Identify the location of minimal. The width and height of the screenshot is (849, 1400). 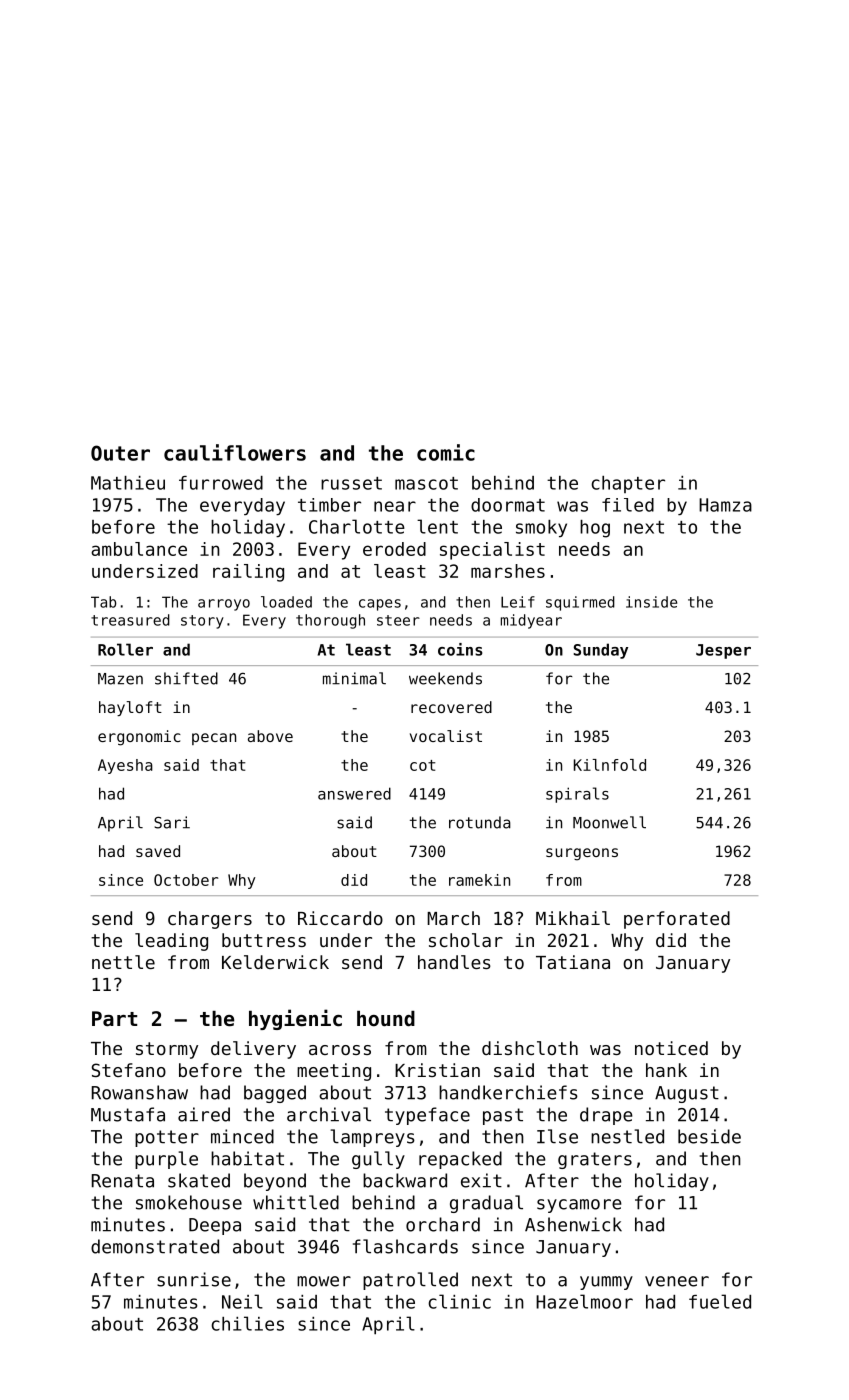
(354, 678).
